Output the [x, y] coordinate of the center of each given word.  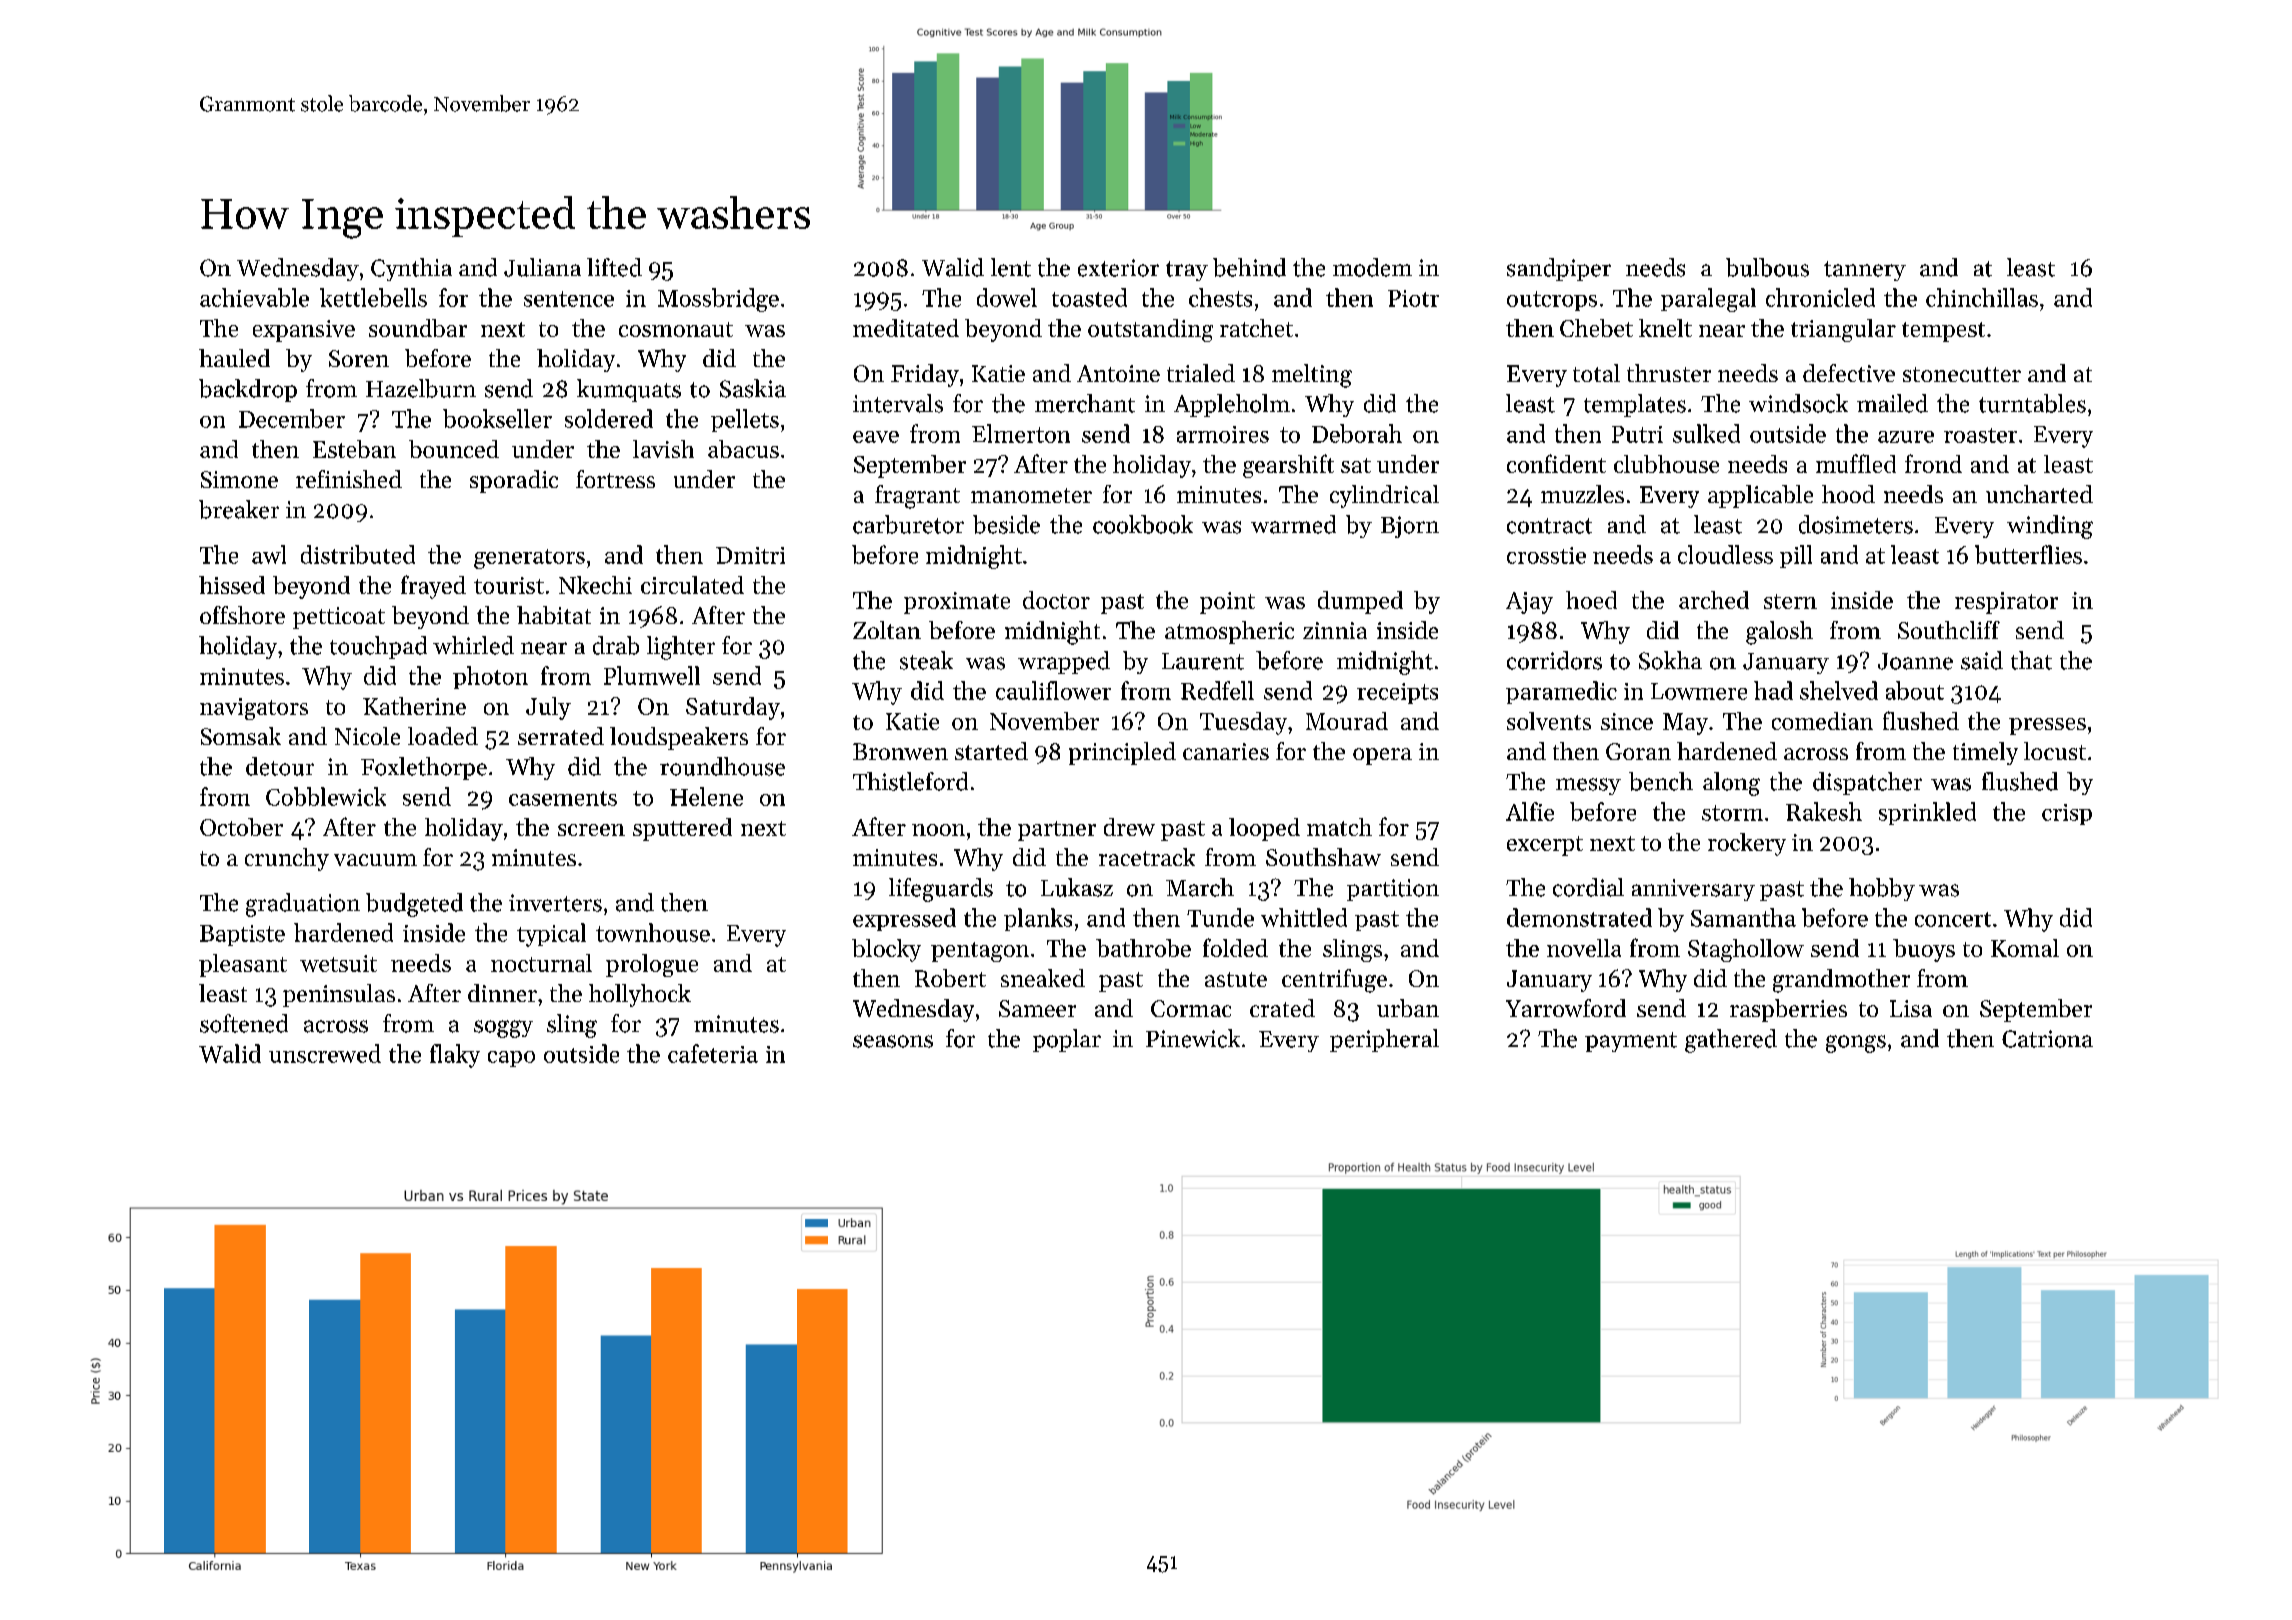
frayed [433, 587]
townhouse [653, 932]
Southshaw [1323, 857]
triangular [1843, 330]
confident [1556, 463]
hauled [234, 358]
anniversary [1693, 890]
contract [1549, 526]
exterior [1118, 268]
